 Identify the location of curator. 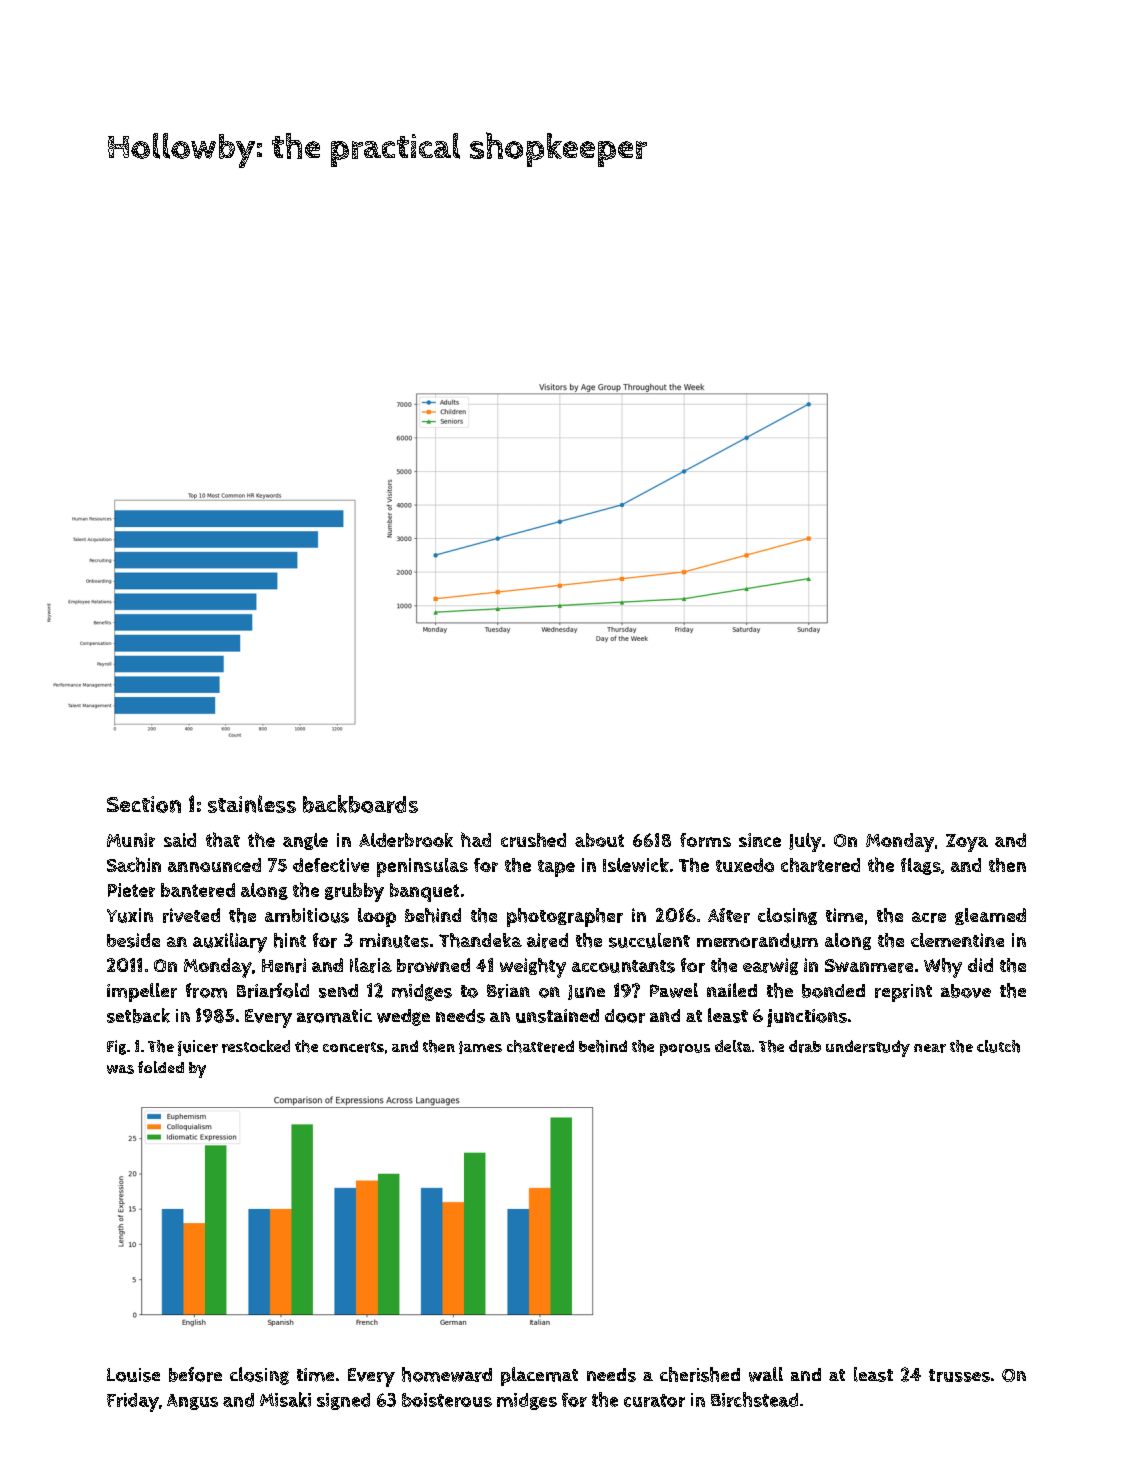
(654, 1400).
